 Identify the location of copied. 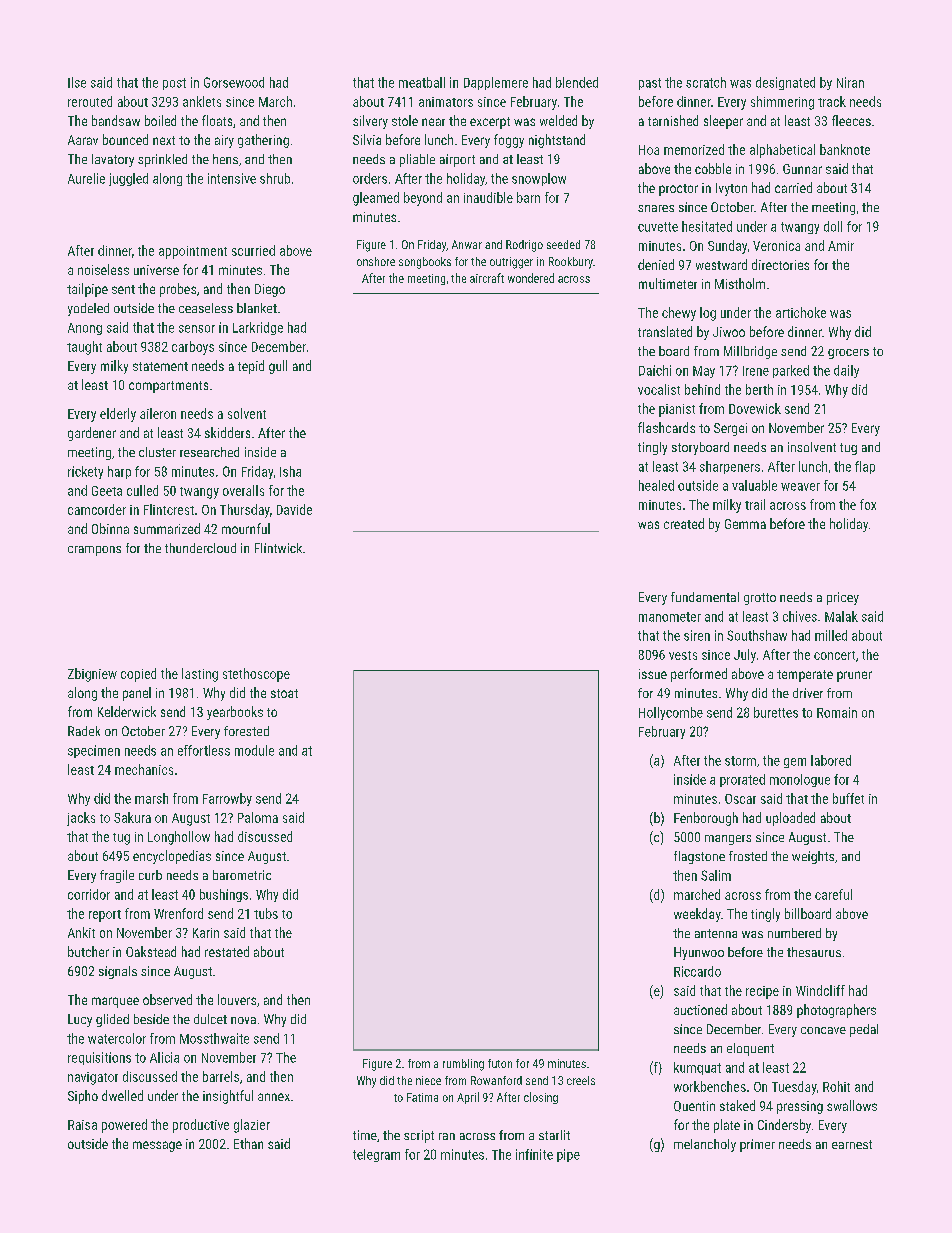
(138, 675).
